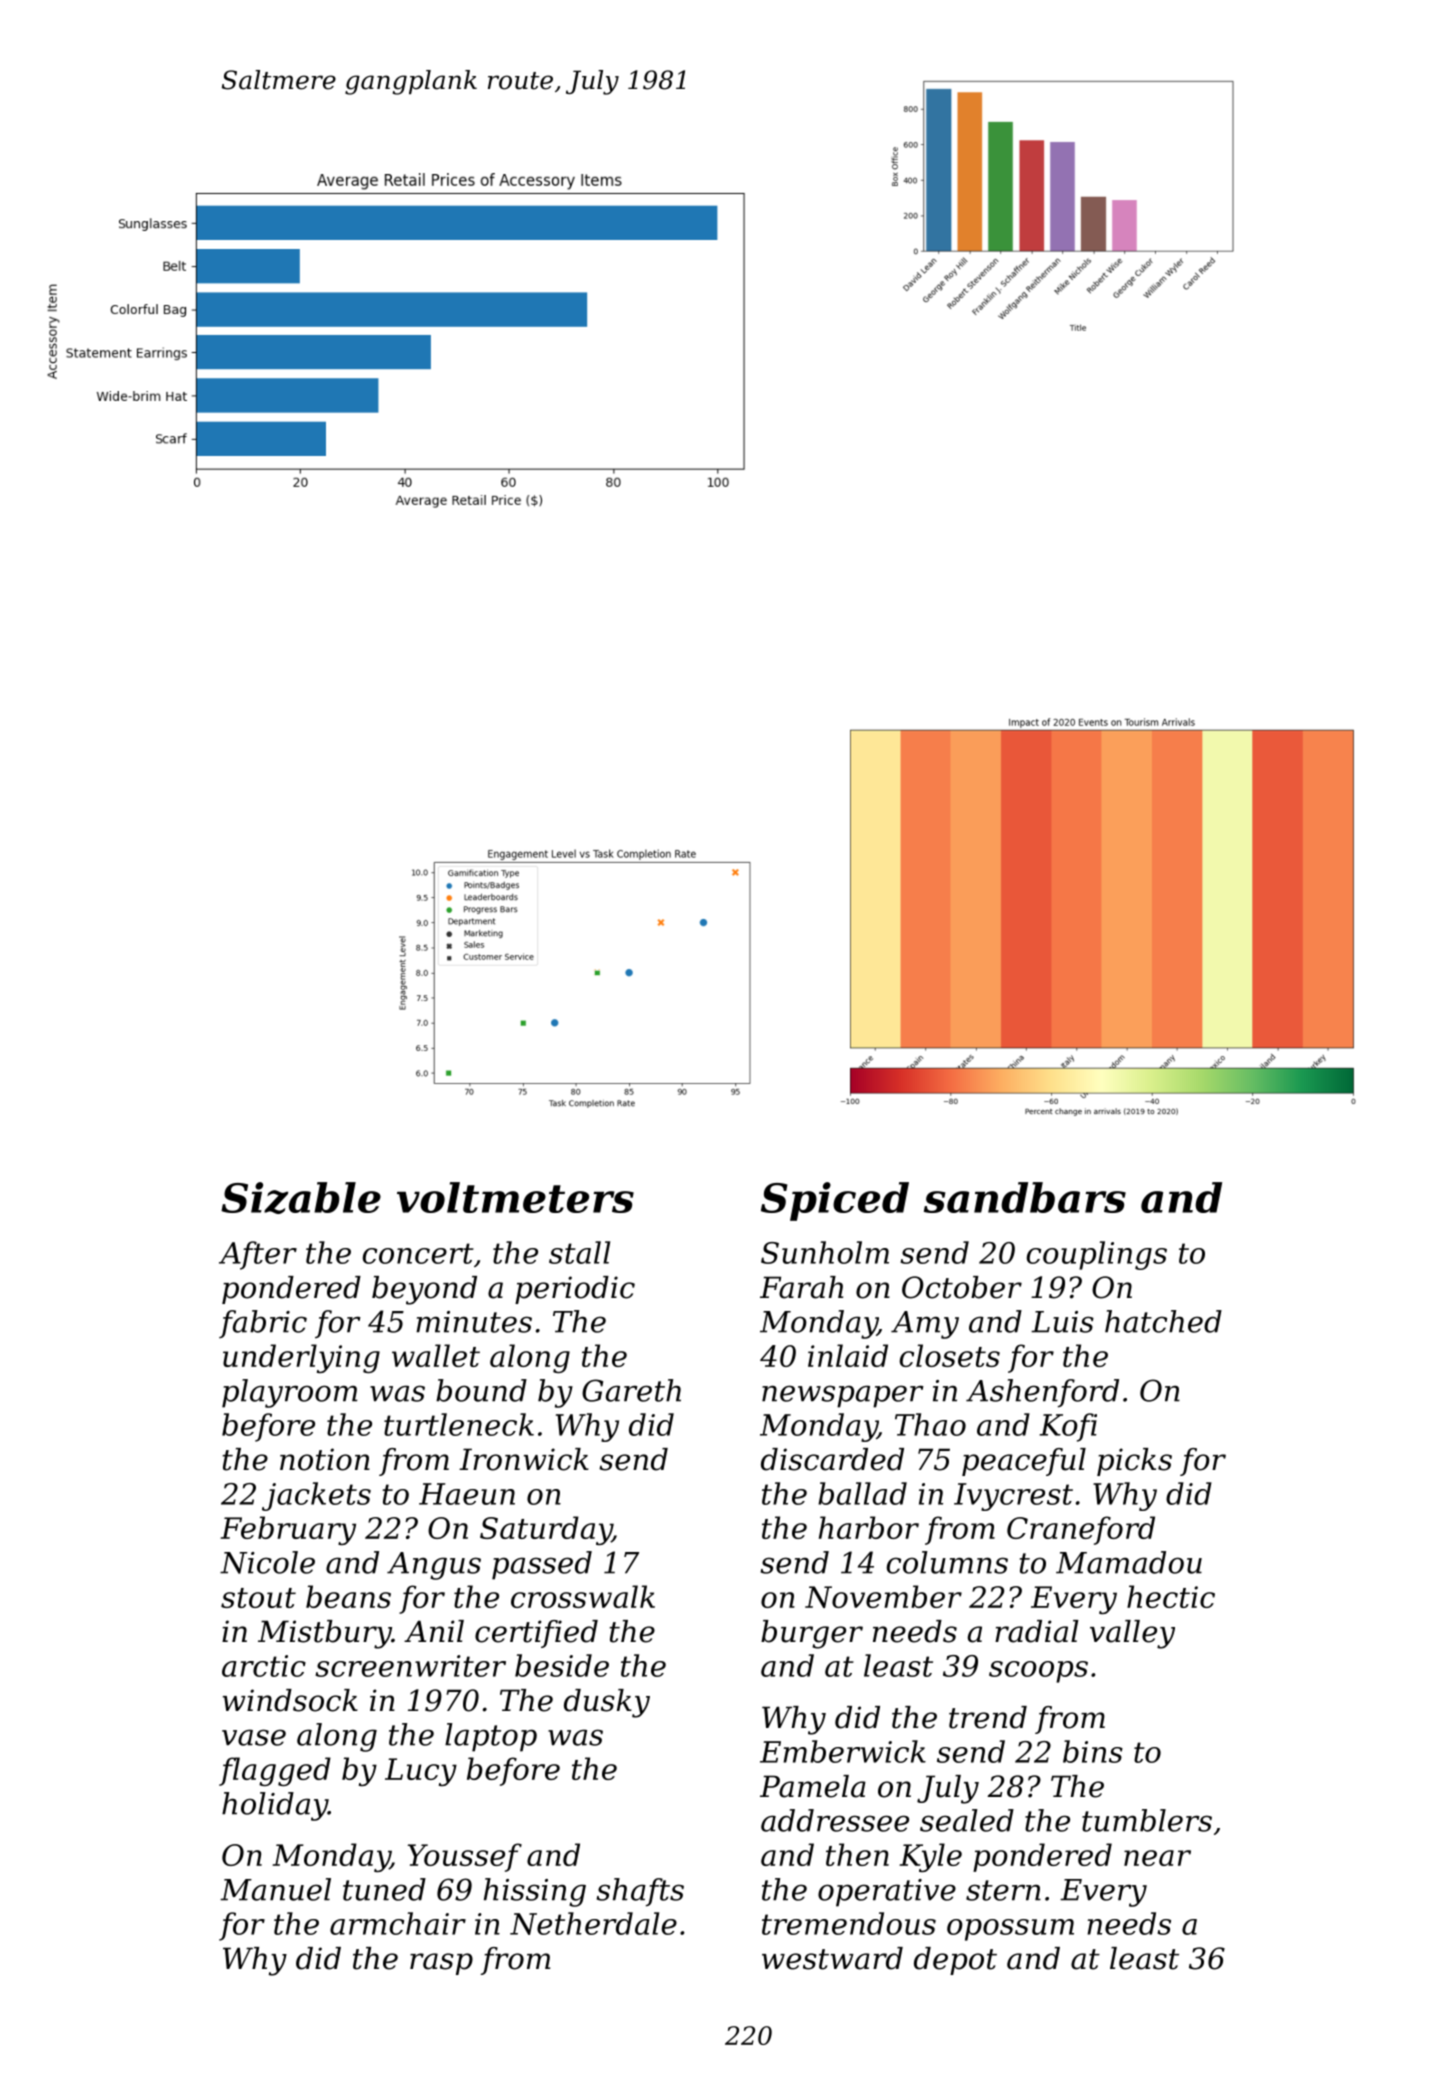 The height and width of the page is (2100, 1450). What do you see at coordinates (441, 1964) in the page?
I see `rasp` at bounding box center [441, 1964].
